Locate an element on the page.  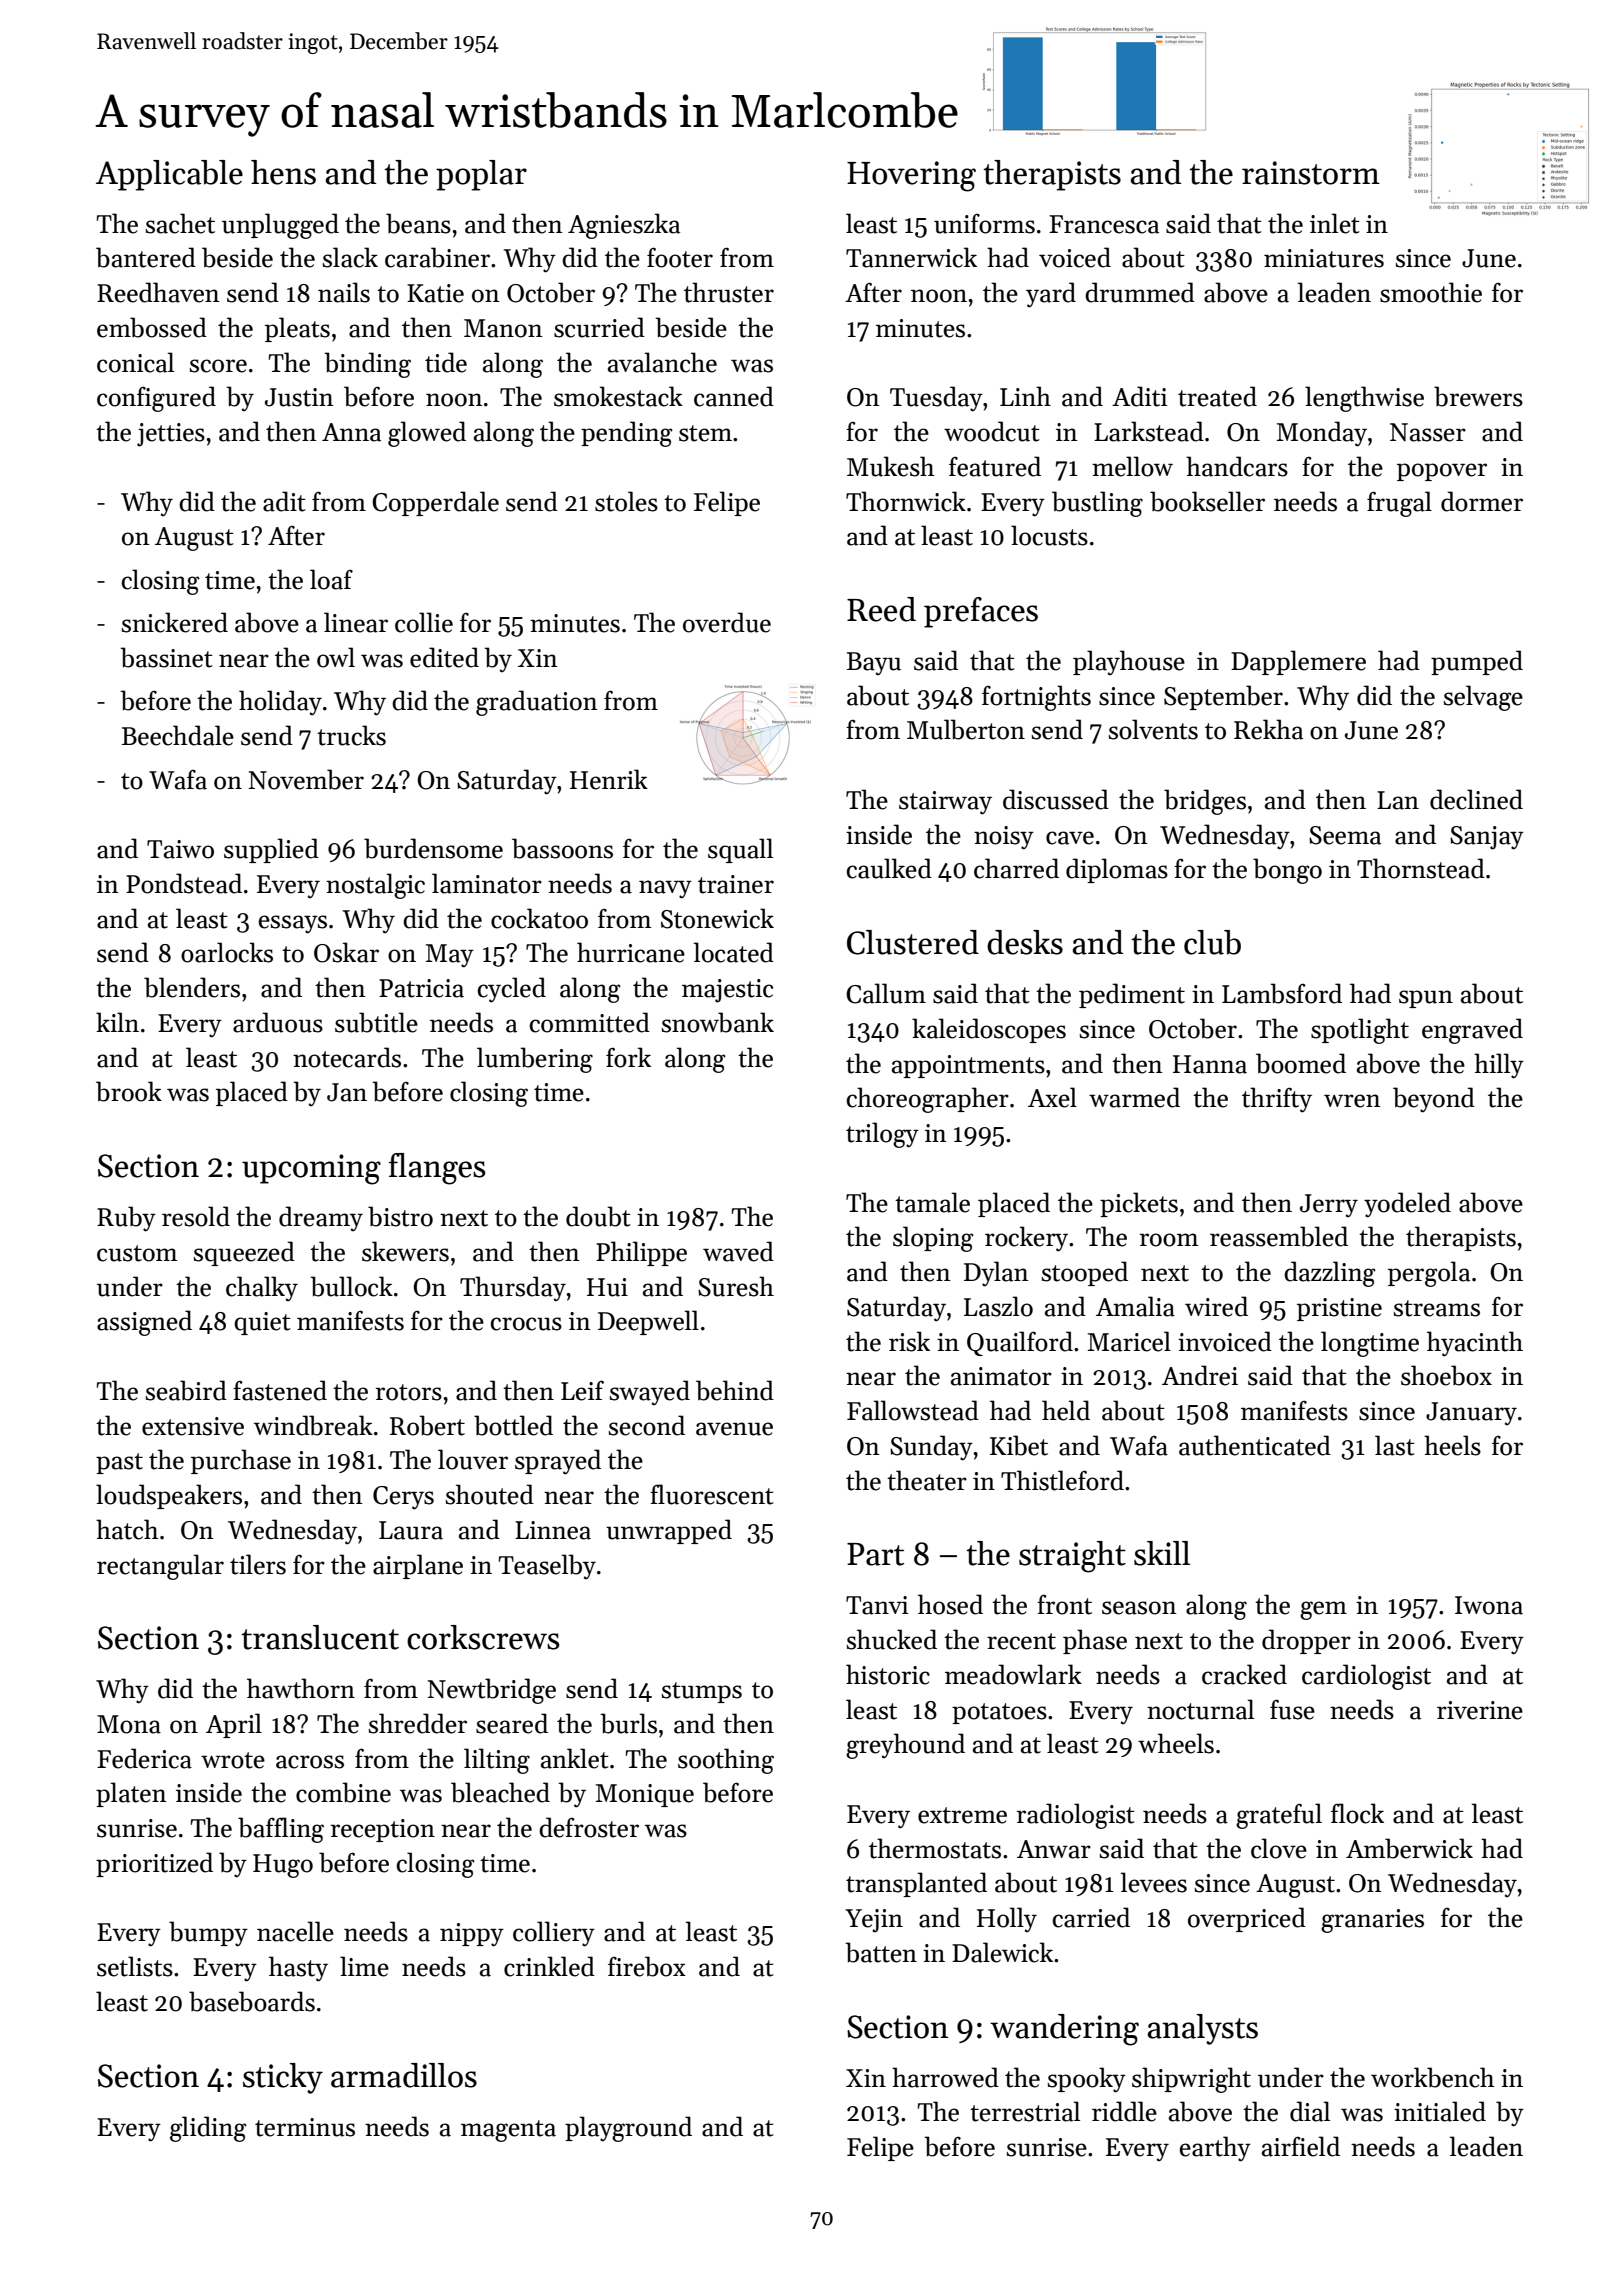
boomed is located at coordinates (1301, 1063).
